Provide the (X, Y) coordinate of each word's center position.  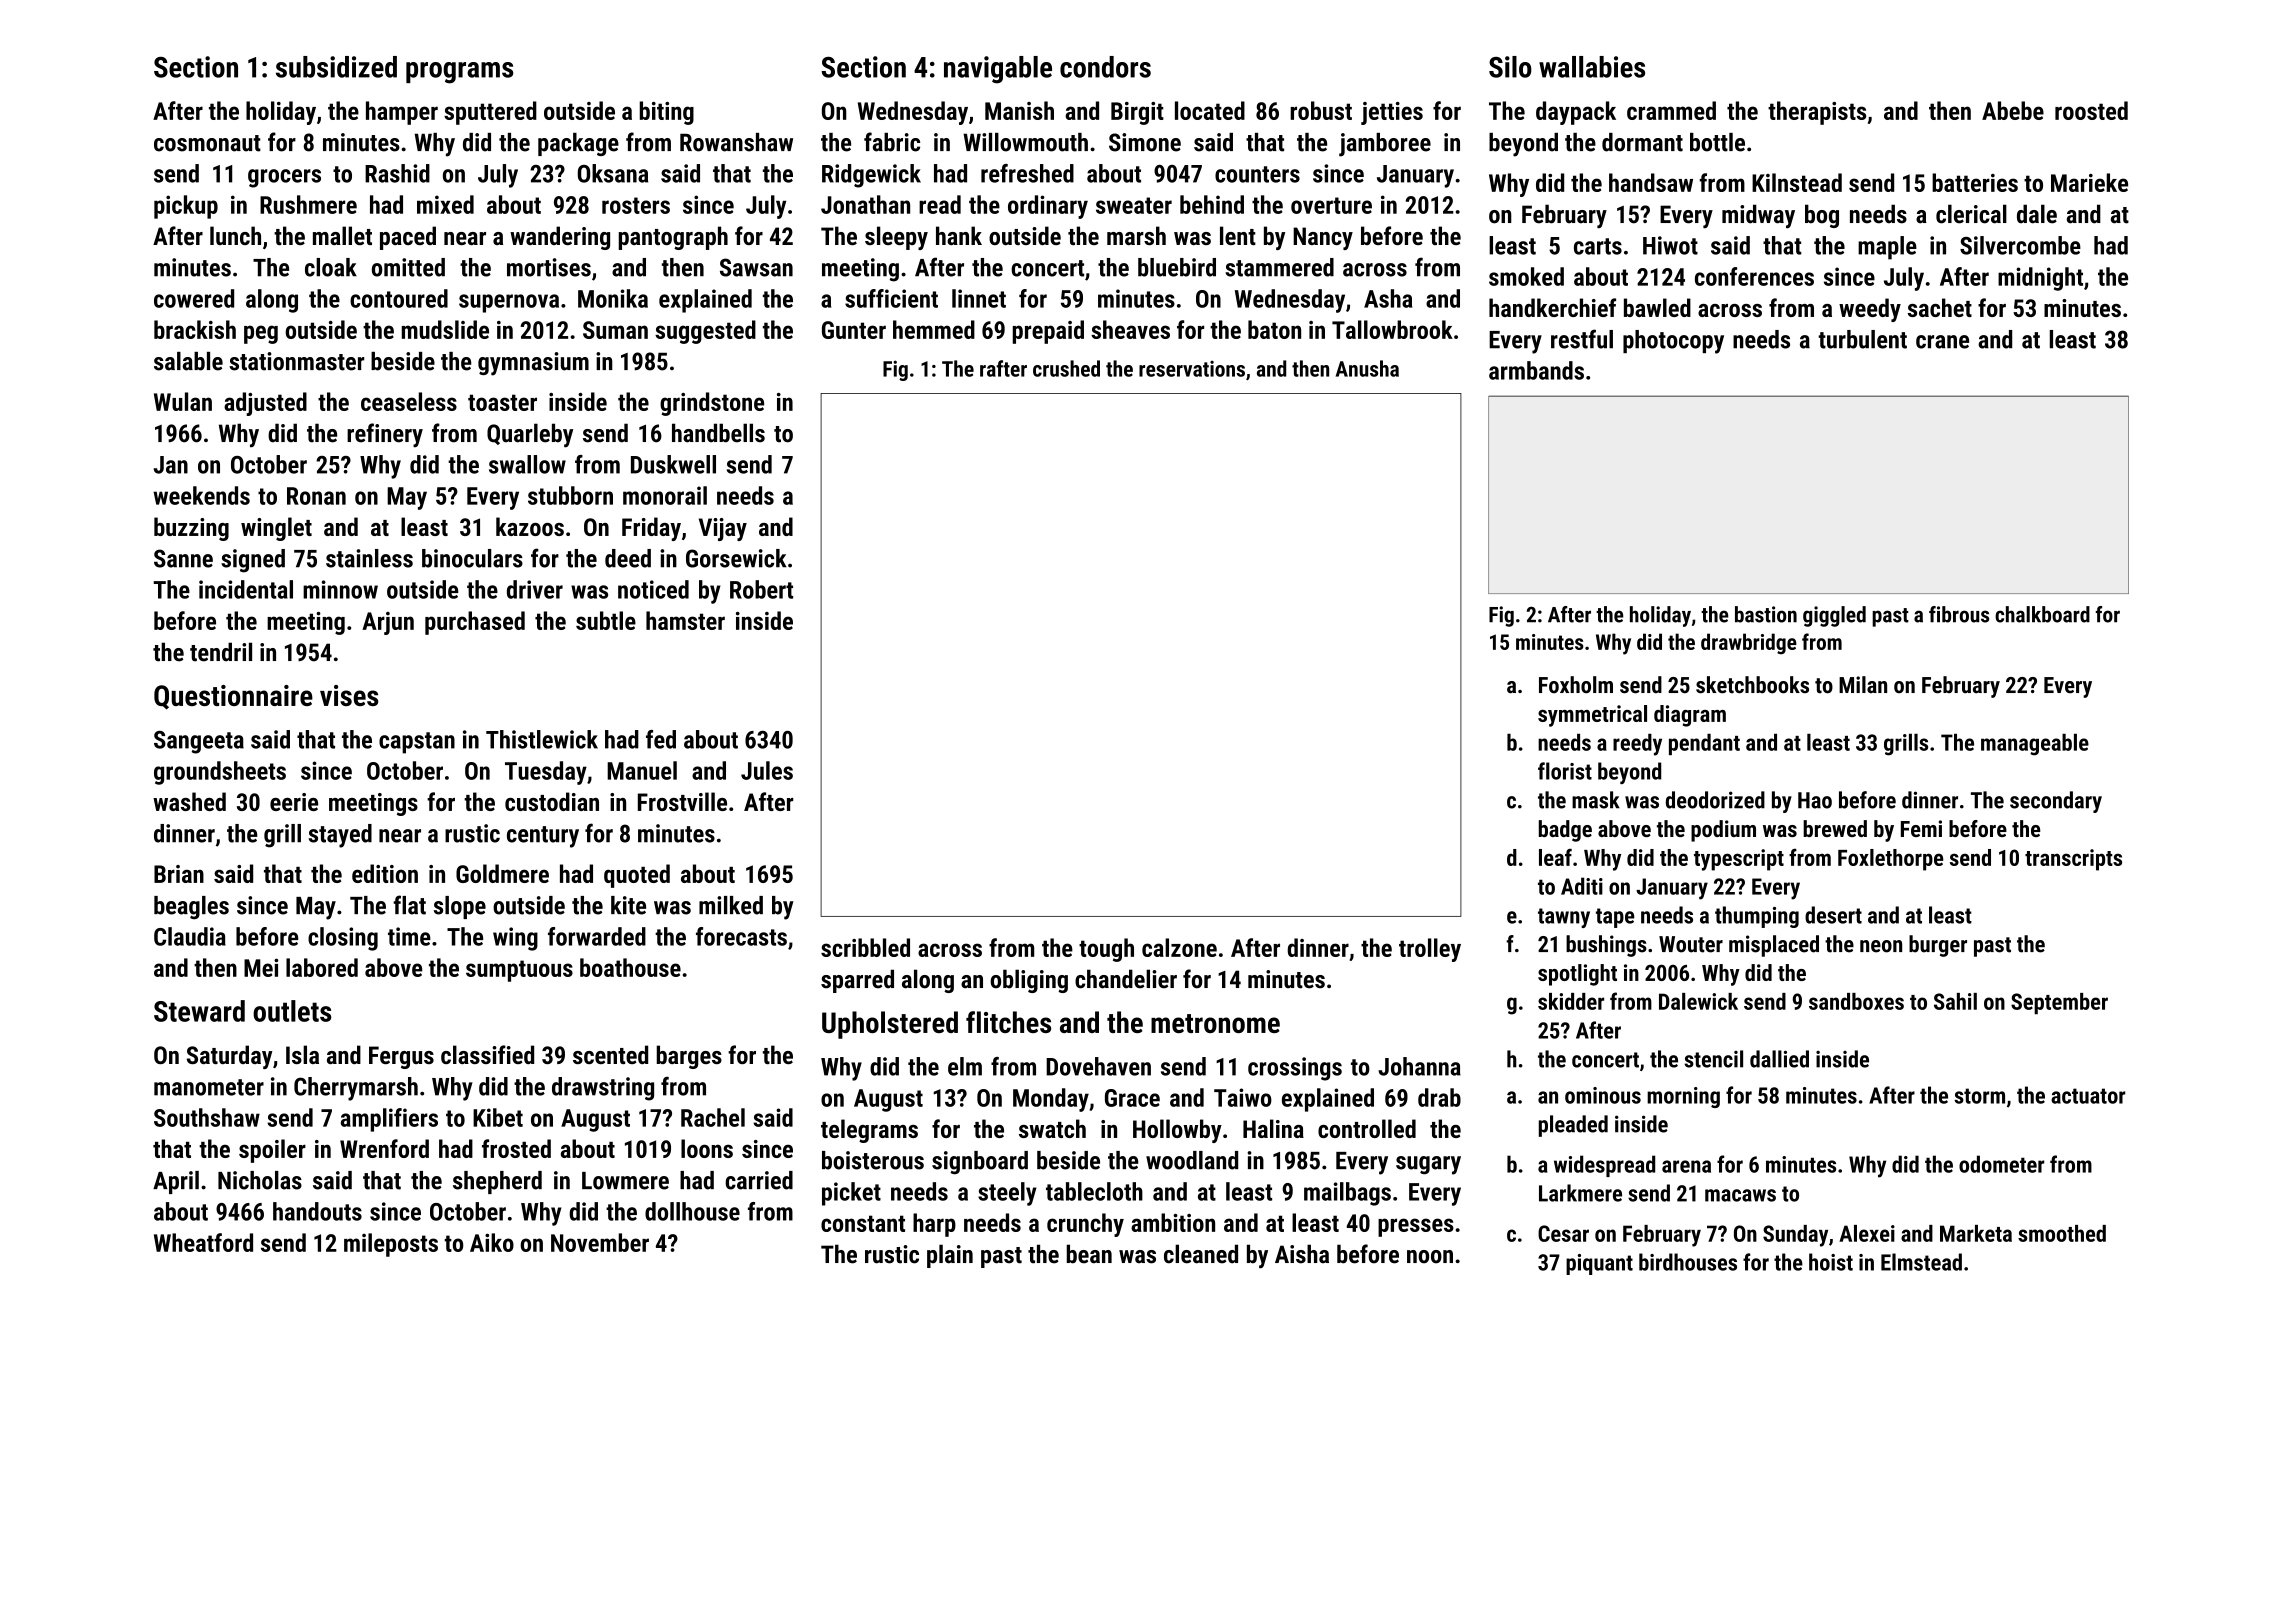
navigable (998, 70)
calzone (1179, 947)
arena (1686, 1166)
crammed (1671, 110)
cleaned (1201, 1254)
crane (1942, 342)
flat (409, 905)
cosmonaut (207, 143)
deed (628, 558)
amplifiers (389, 1120)
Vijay (723, 529)
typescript (1739, 860)
